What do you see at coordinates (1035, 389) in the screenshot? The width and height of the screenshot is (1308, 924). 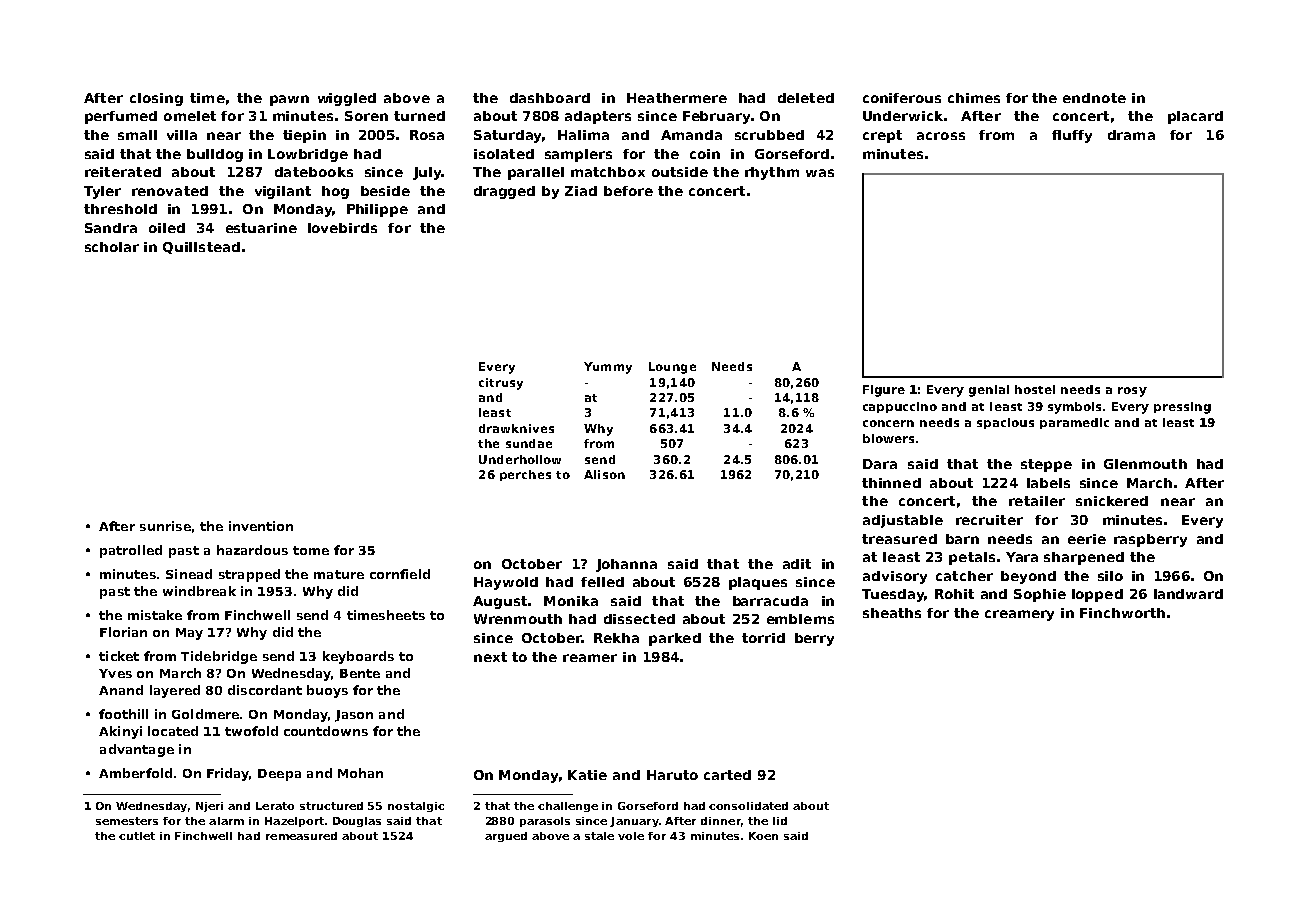 I see `hostel` at bounding box center [1035, 389].
